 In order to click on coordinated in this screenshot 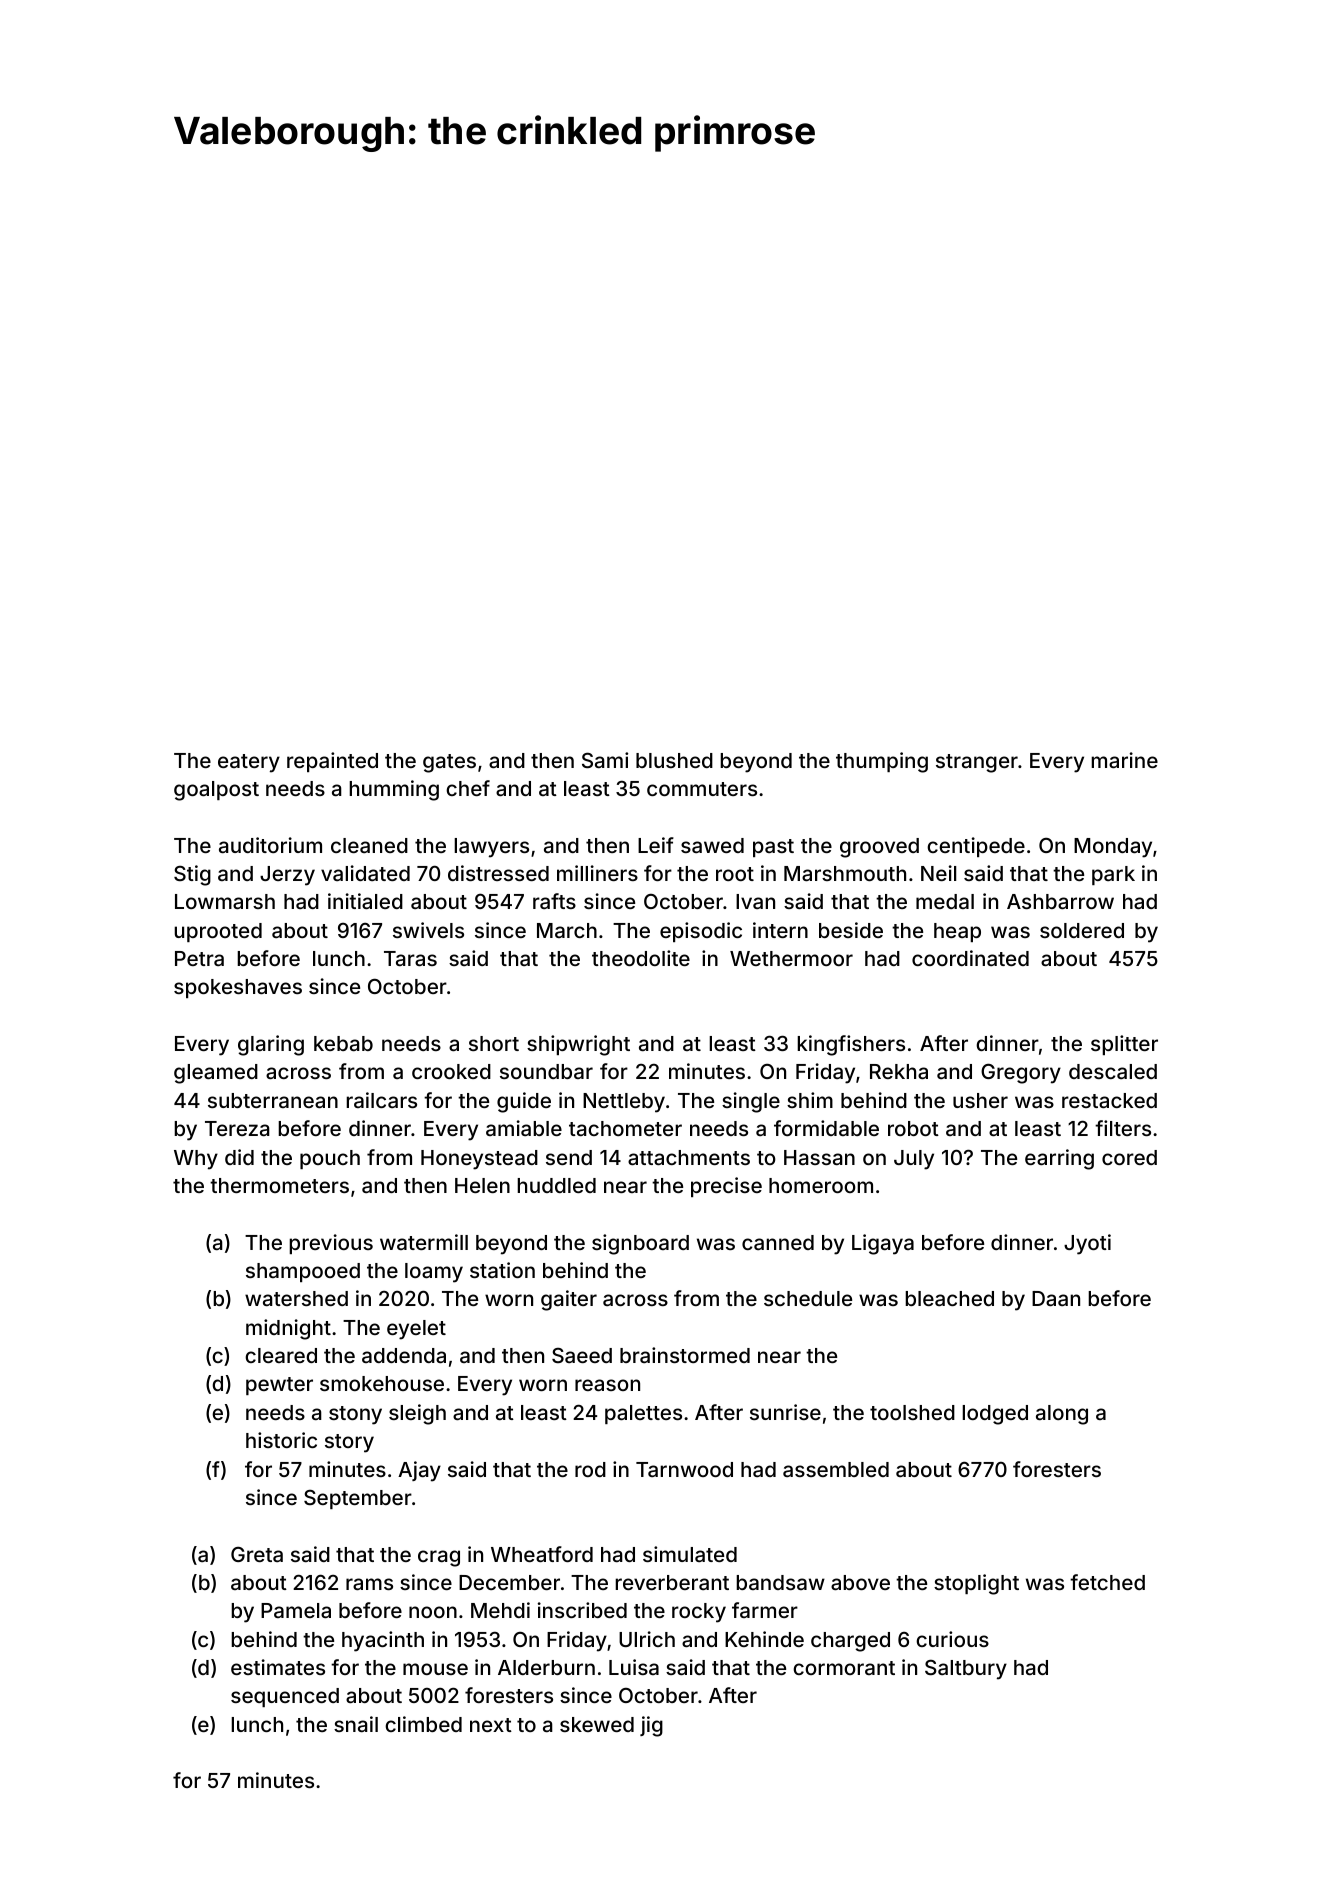, I will do `click(970, 958)`.
